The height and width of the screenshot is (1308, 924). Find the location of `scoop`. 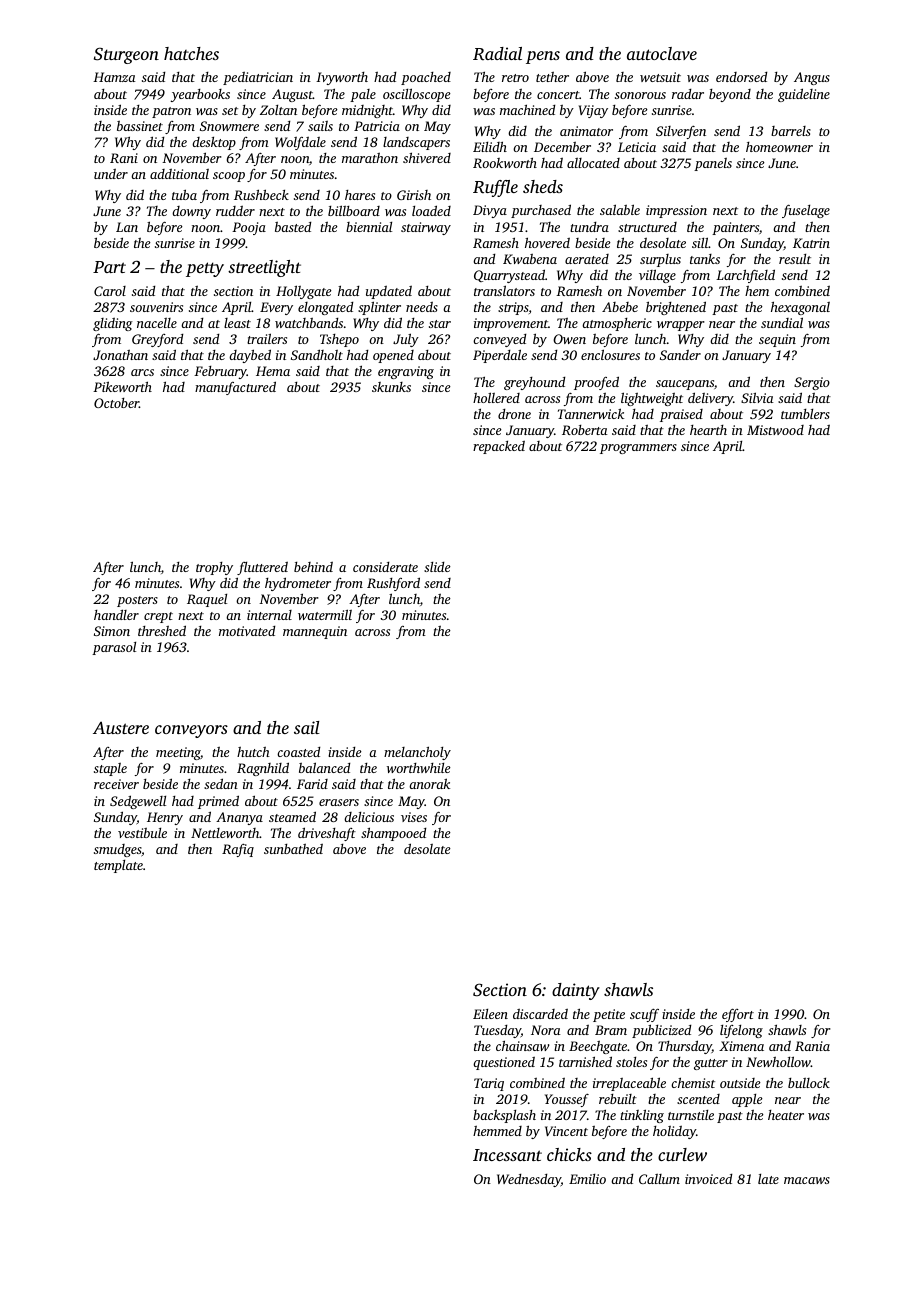

scoop is located at coordinates (229, 177).
